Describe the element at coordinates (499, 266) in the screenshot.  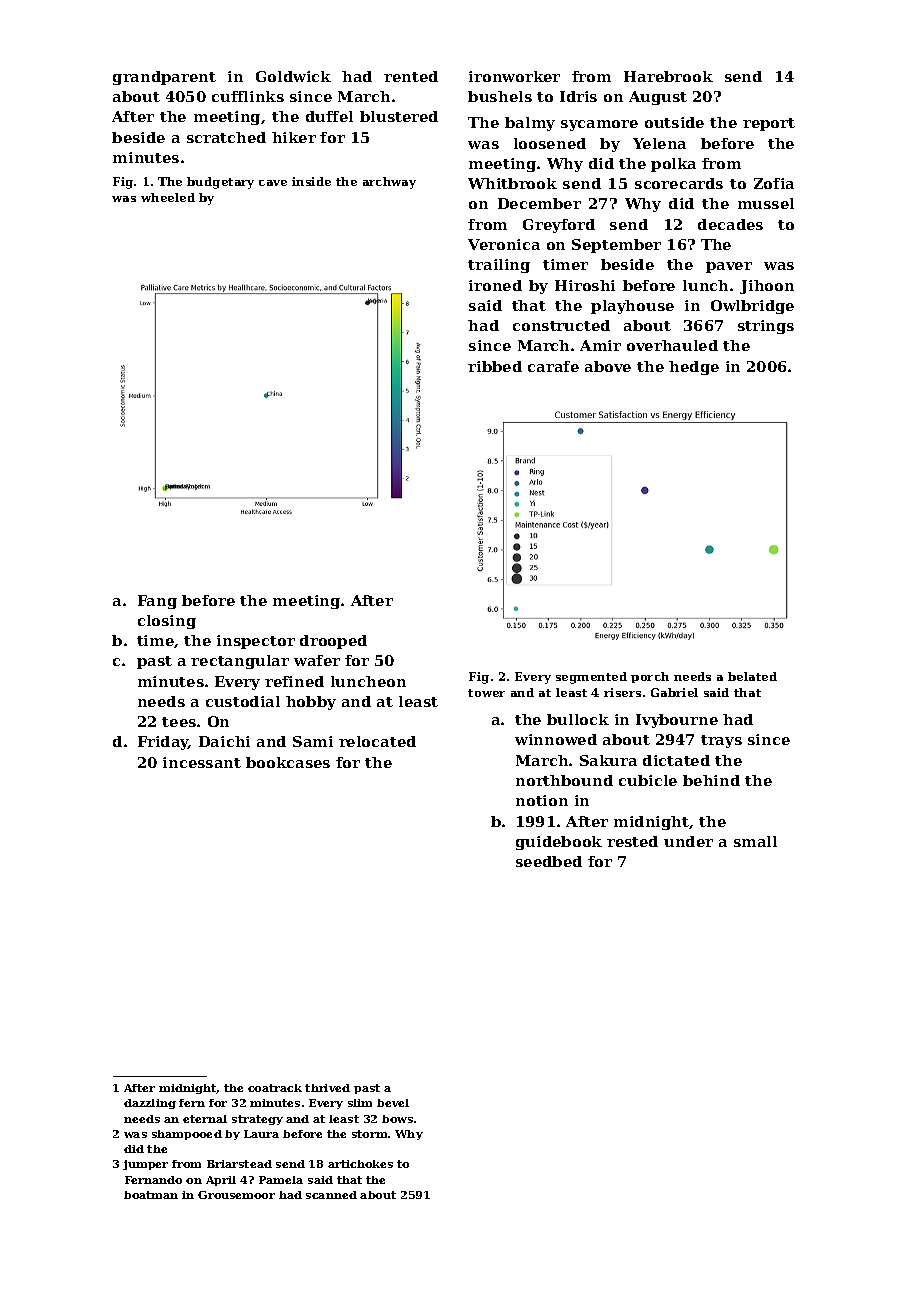
I see `trailing` at that location.
